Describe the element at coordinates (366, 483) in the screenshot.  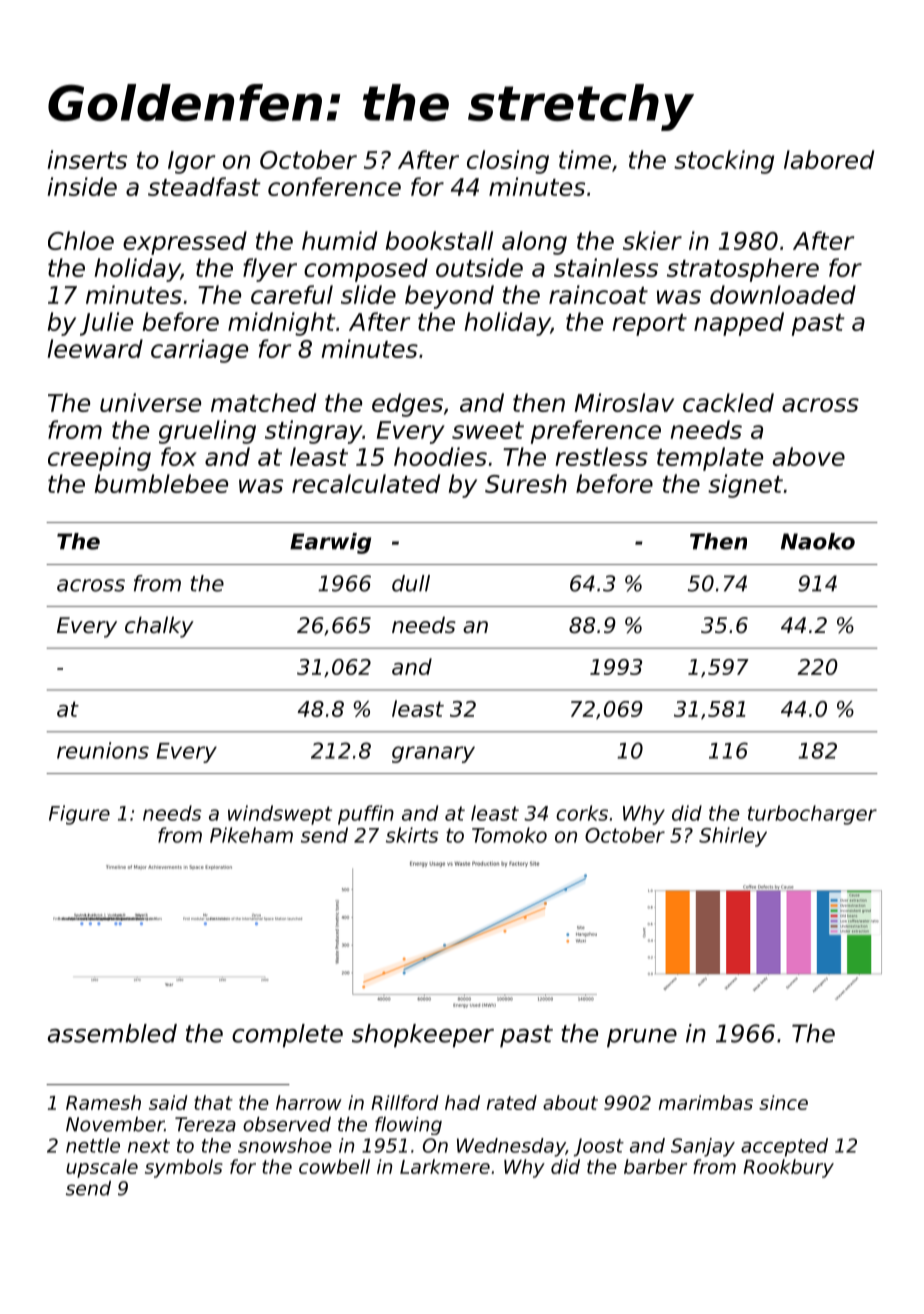
I see `recalculated` at that location.
